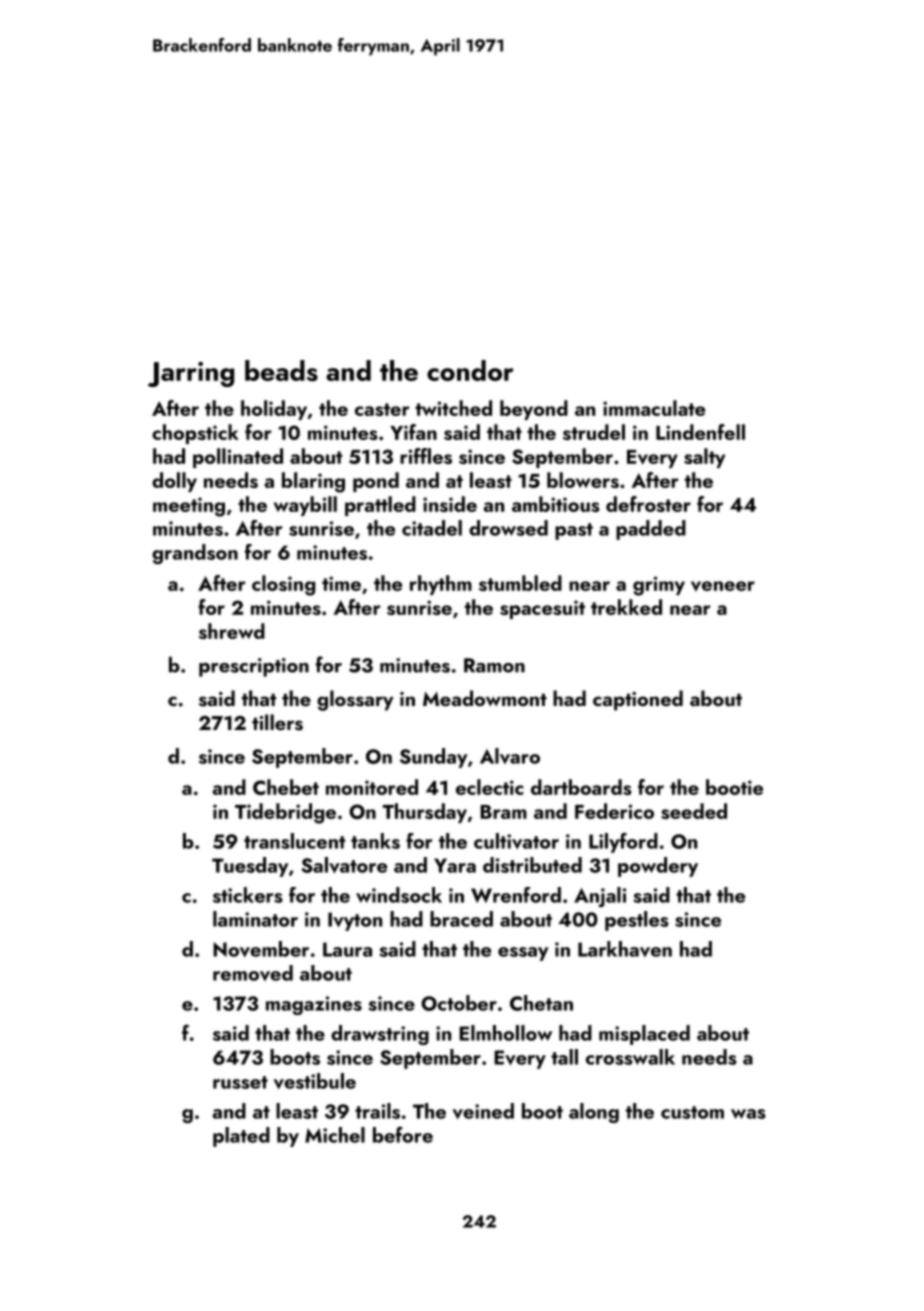  Describe the element at coordinates (494, 665) in the document. I see `Ramon` at that location.
